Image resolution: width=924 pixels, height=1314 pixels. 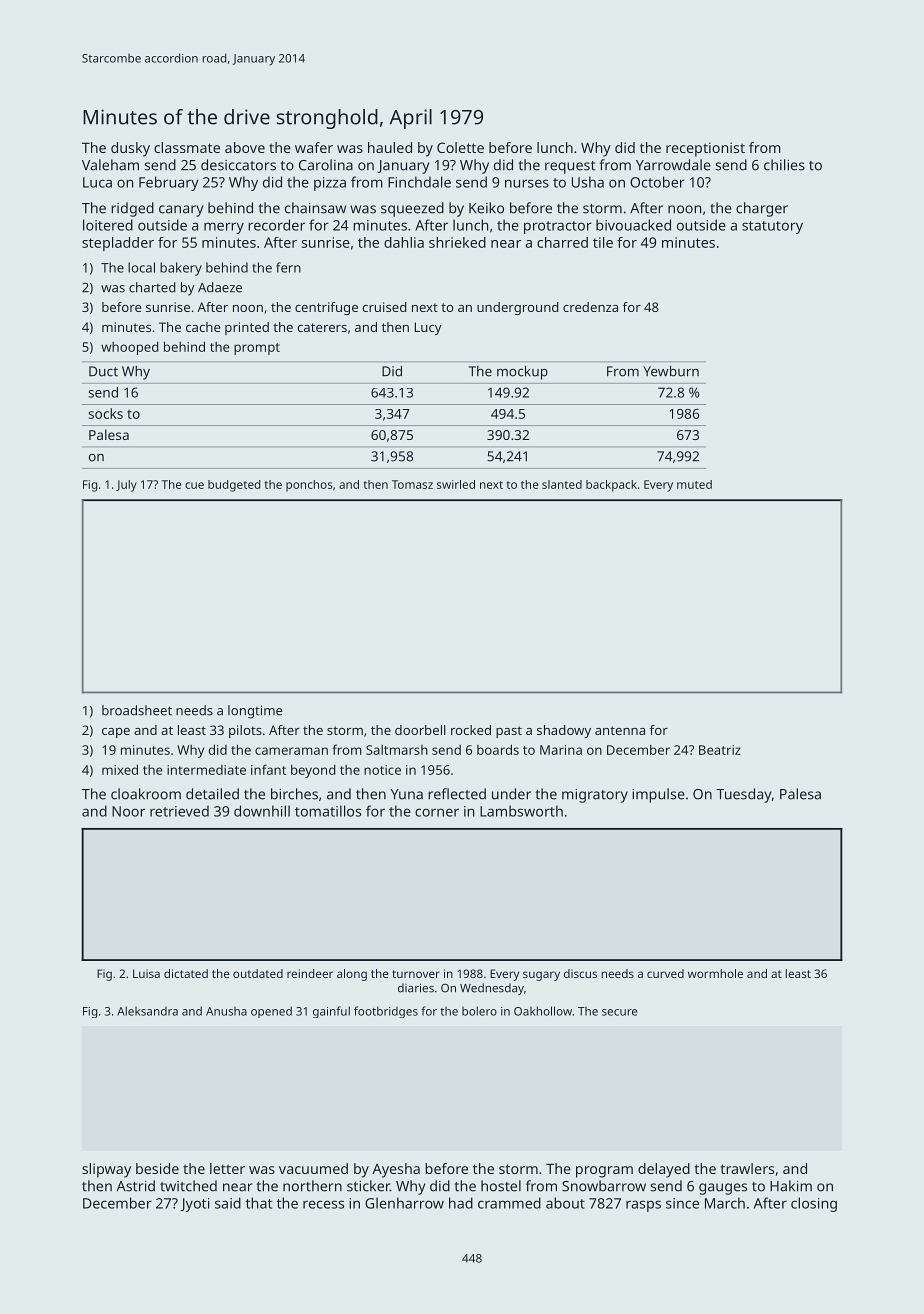 I want to click on receptionist, so click(x=705, y=149).
